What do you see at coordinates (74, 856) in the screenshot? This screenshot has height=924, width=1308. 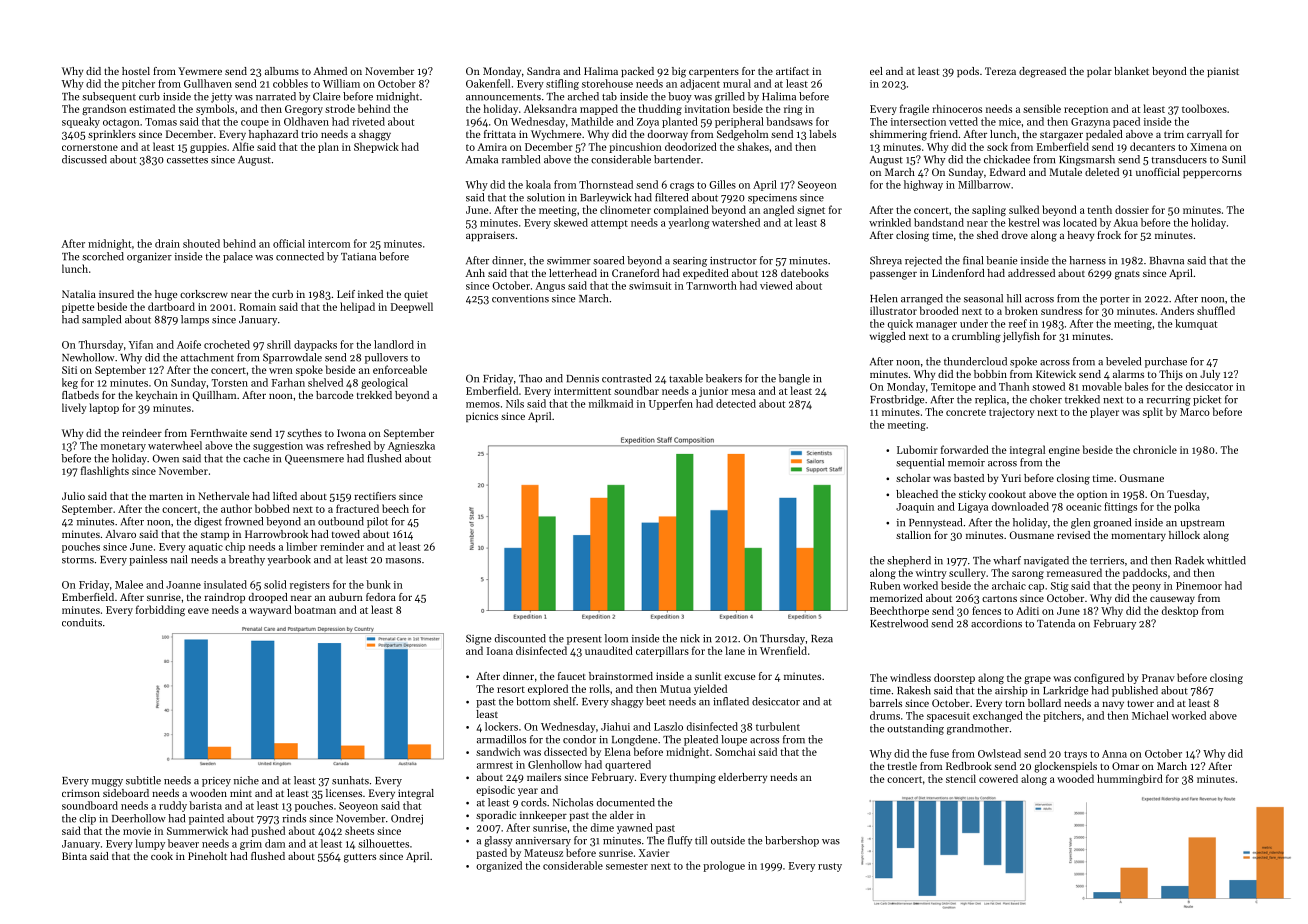 I see `Binta` at bounding box center [74, 856].
